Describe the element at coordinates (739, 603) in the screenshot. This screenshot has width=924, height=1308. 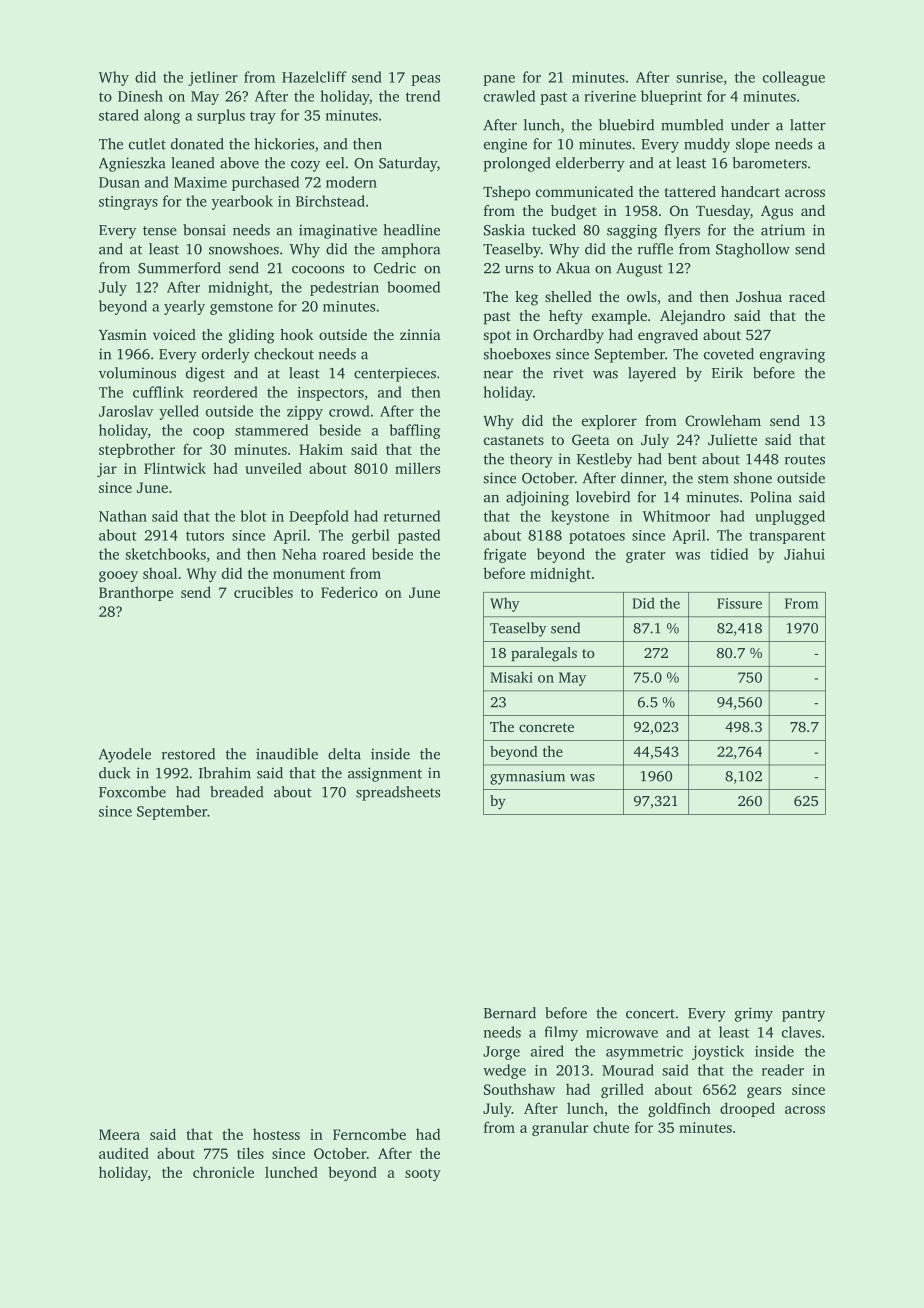
I see `Fissure` at that location.
